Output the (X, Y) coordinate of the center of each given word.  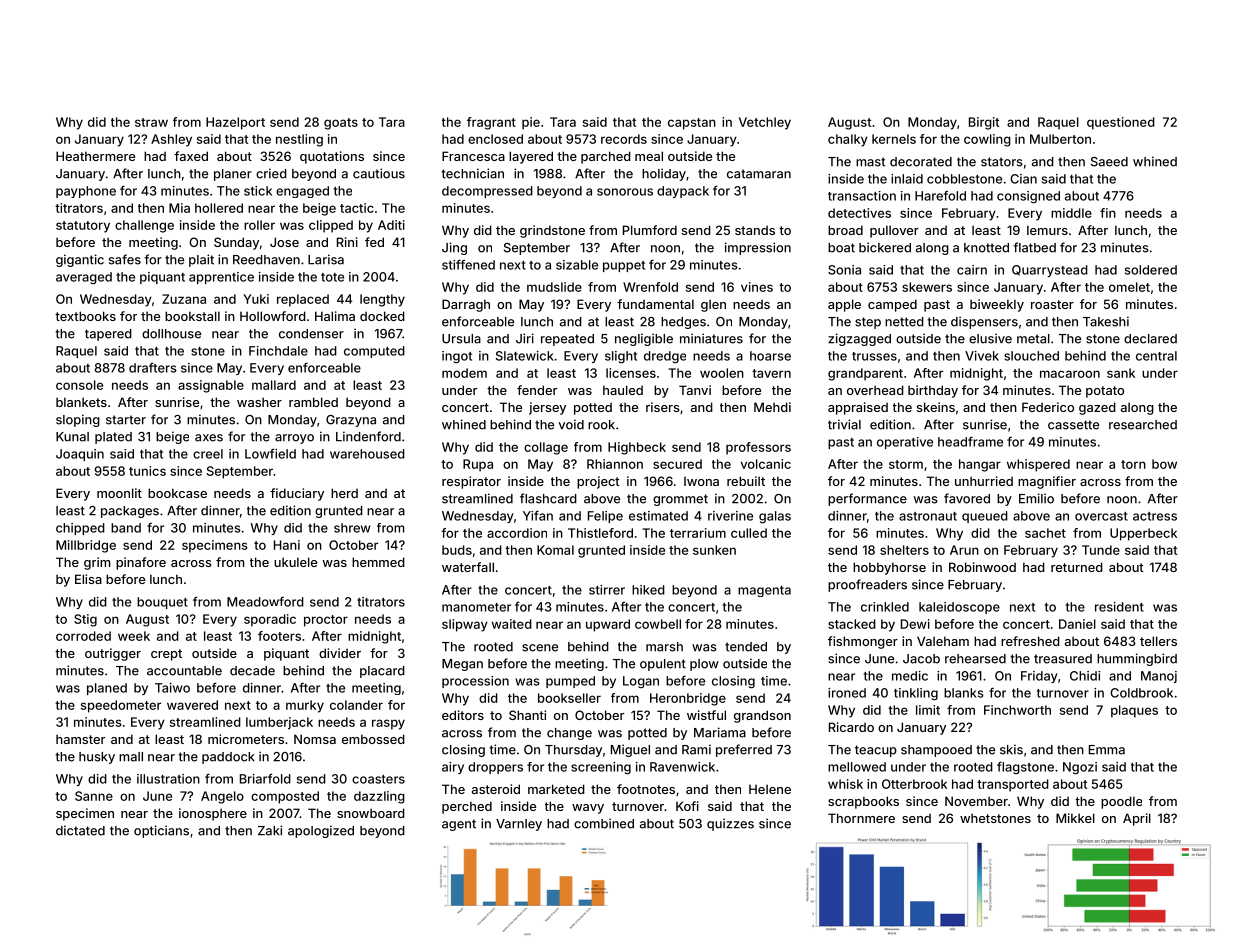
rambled (313, 402)
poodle (1121, 802)
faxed (191, 156)
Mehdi (772, 407)
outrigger (113, 654)
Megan (462, 665)
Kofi (687, 806)
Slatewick (525, 356)
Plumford (650, 230)
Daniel (1077, 624)
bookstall (192, 316)
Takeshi (1106, 321)
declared (1150, 339)
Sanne (94, 796)
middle (1071, 213)
